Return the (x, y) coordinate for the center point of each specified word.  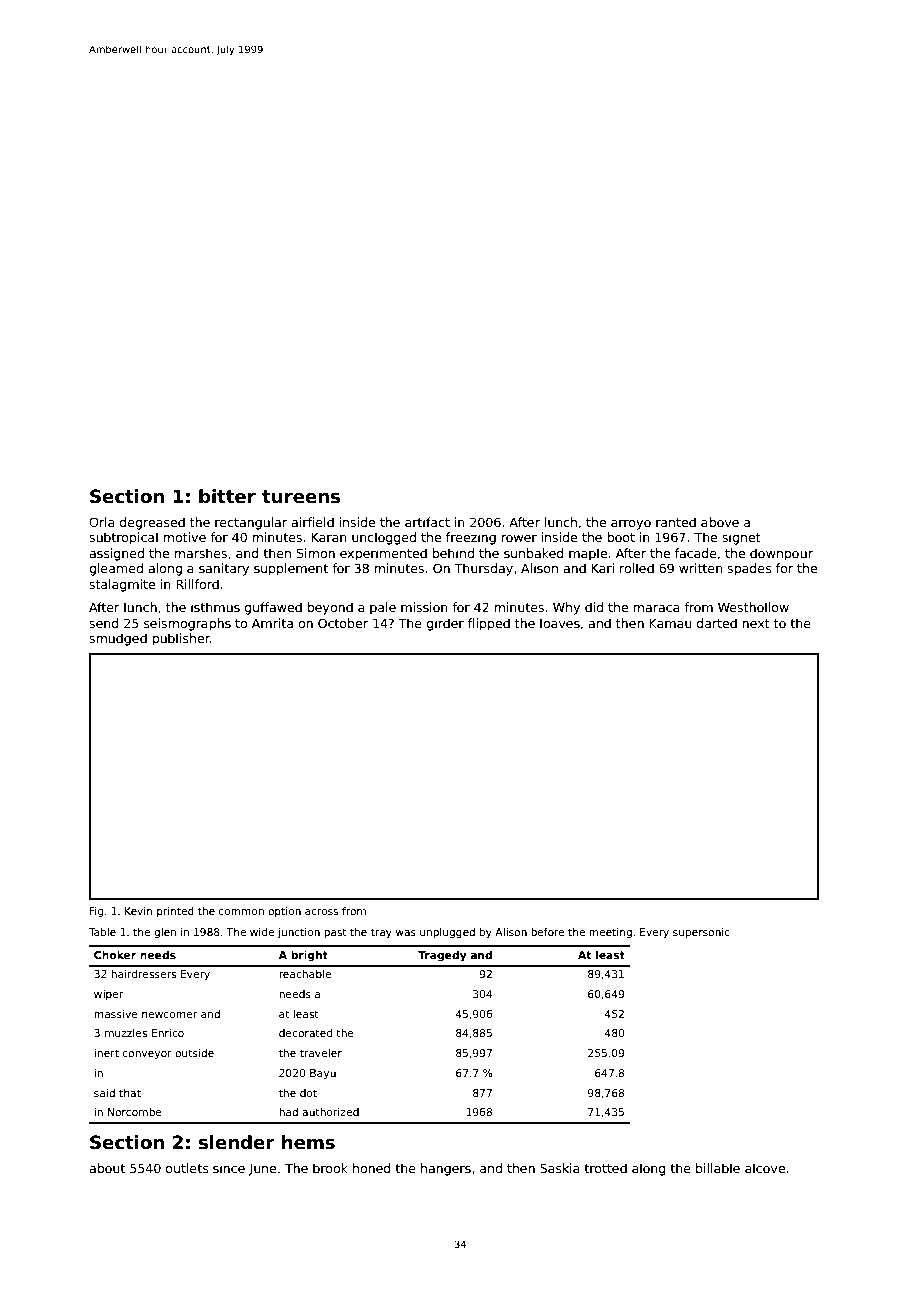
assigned (116, 554)
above (720, 522)
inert (106, 1053)
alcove (765, 1168)
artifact (427, 522)
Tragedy (442, 956)
